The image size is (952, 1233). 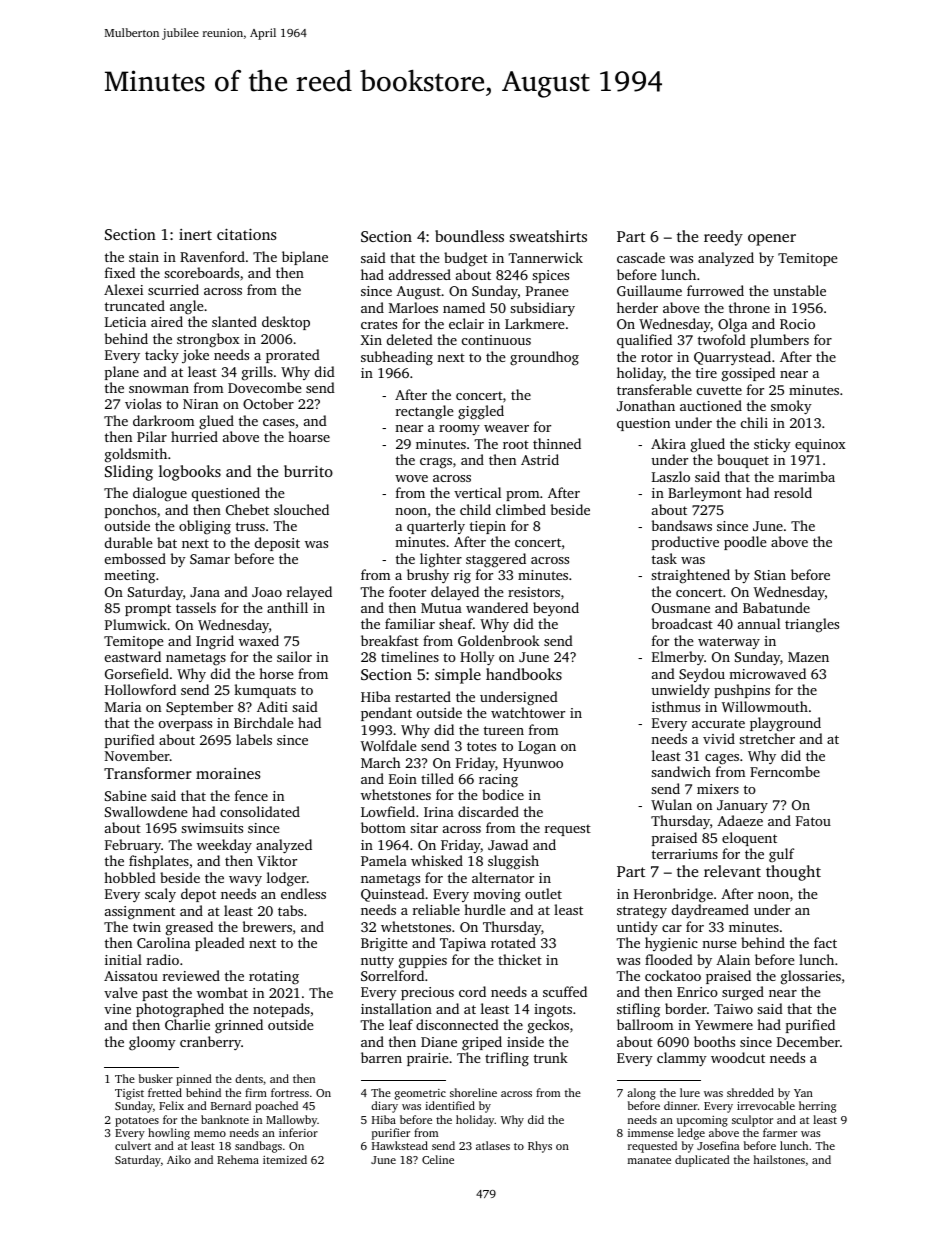 I want to click on potatoes, so click(x=137, y=1122).
